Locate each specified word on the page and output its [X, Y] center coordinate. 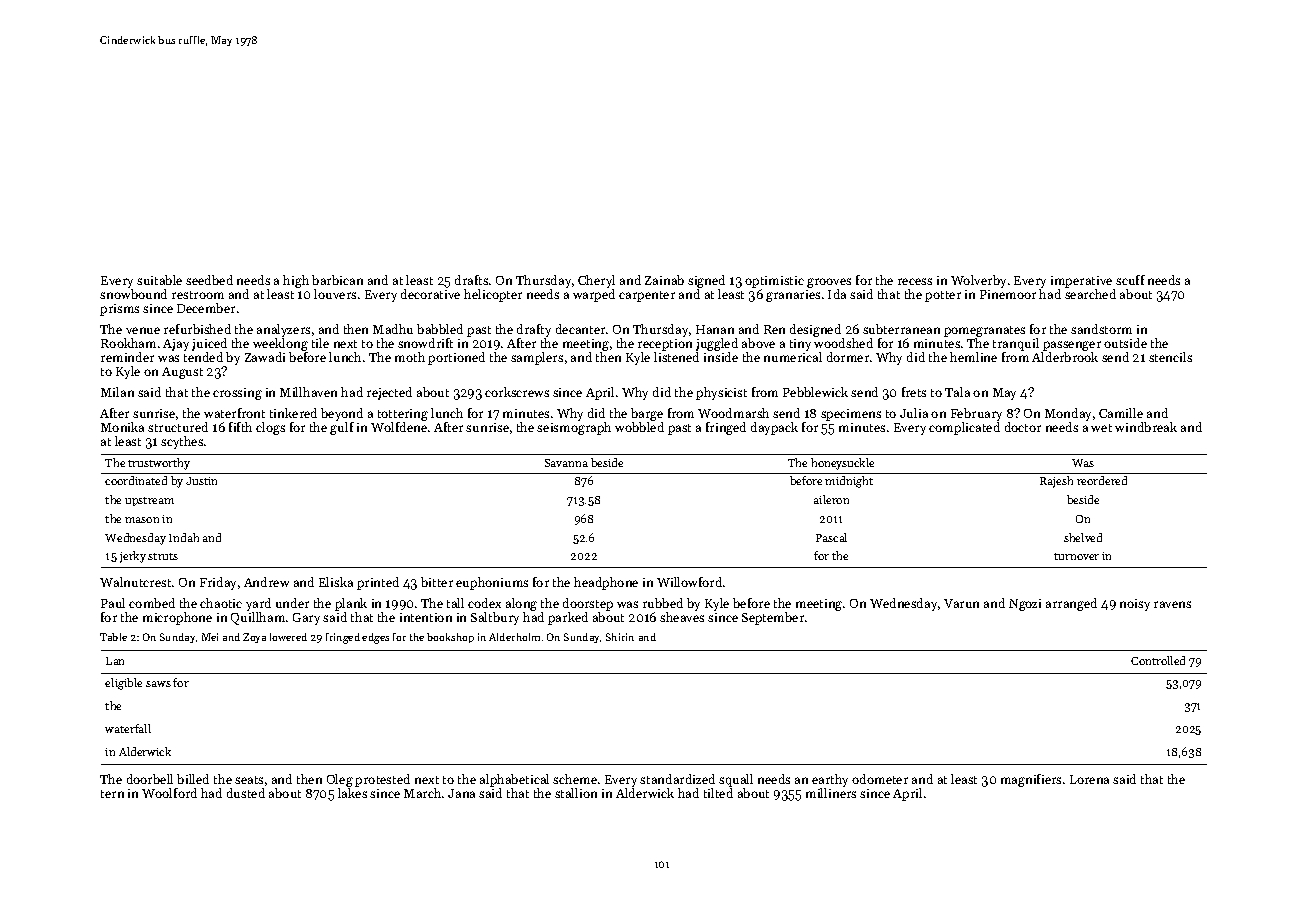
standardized [677, 779]
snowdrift [425, 343]
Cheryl [596, 281]
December [206, 308]
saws [158, 684]
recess [915, 281]
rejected [389, 393]
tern [112, 794]
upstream [149, 501]
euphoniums [492, 583]
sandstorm [1101, 329]
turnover [1076, 556]
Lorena [1089, 779]
